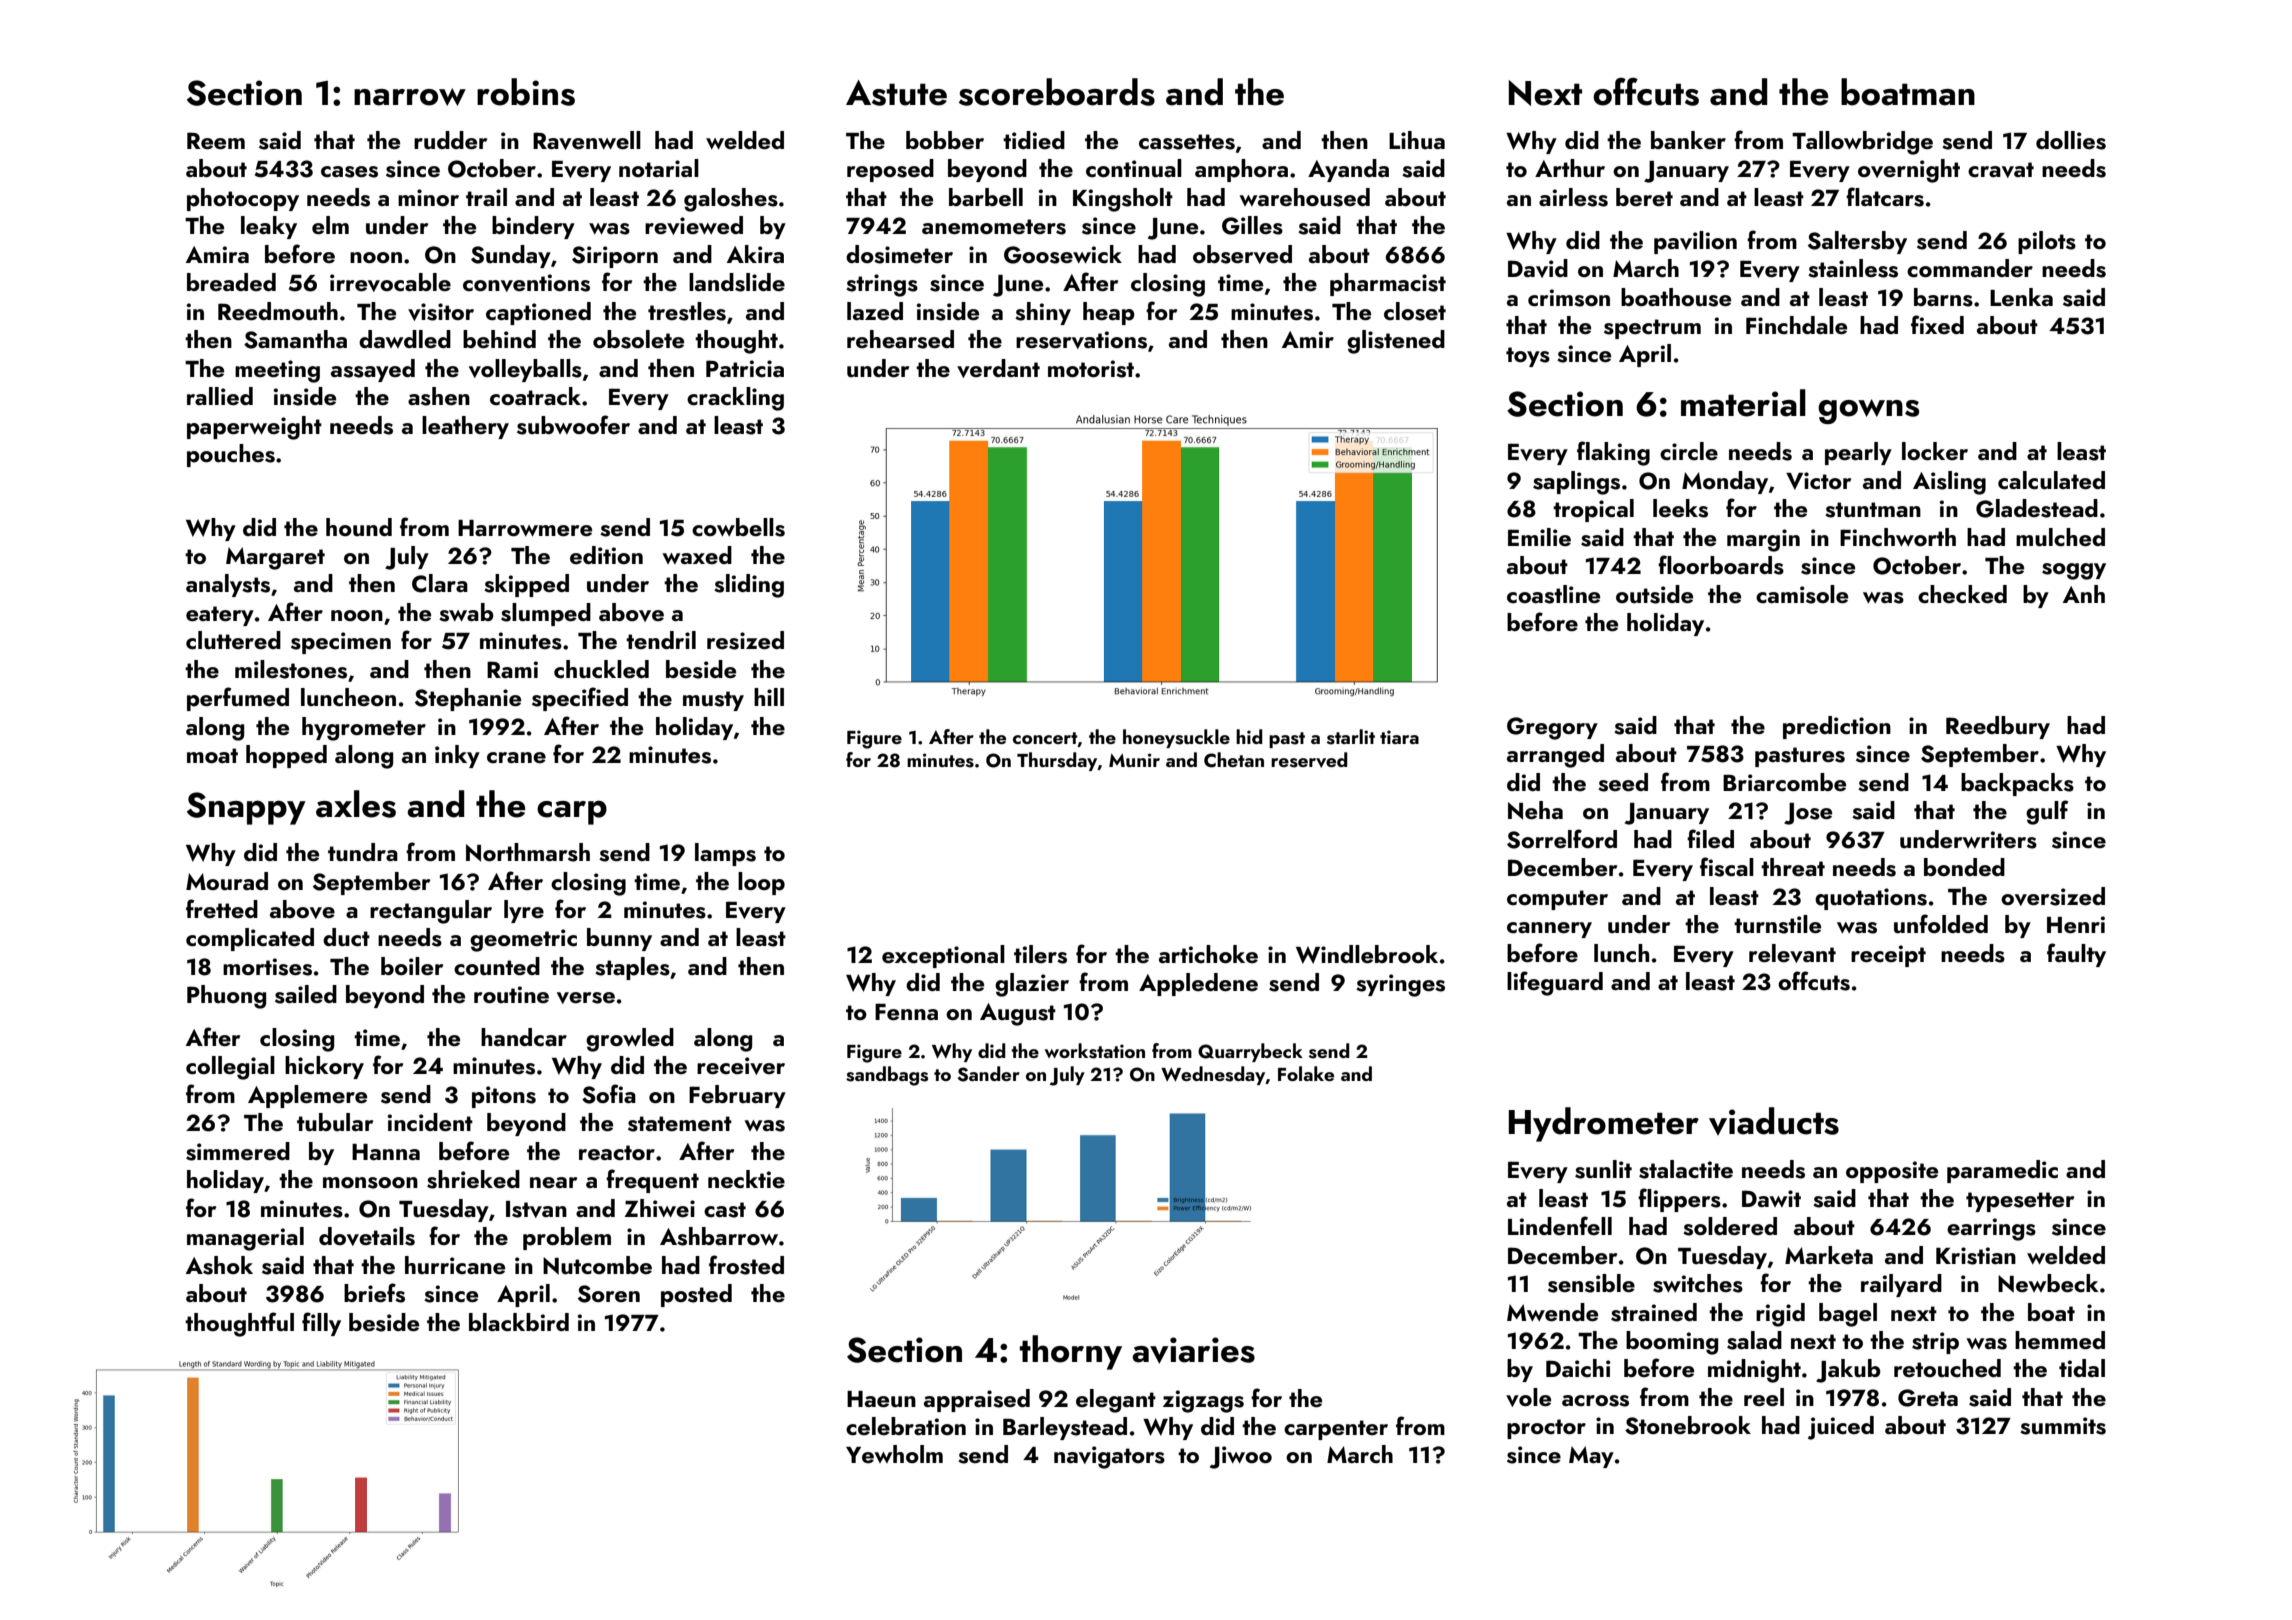  Describe the element at coordinates (321, 1324) in the screenshot. I see `filly` at that location.
